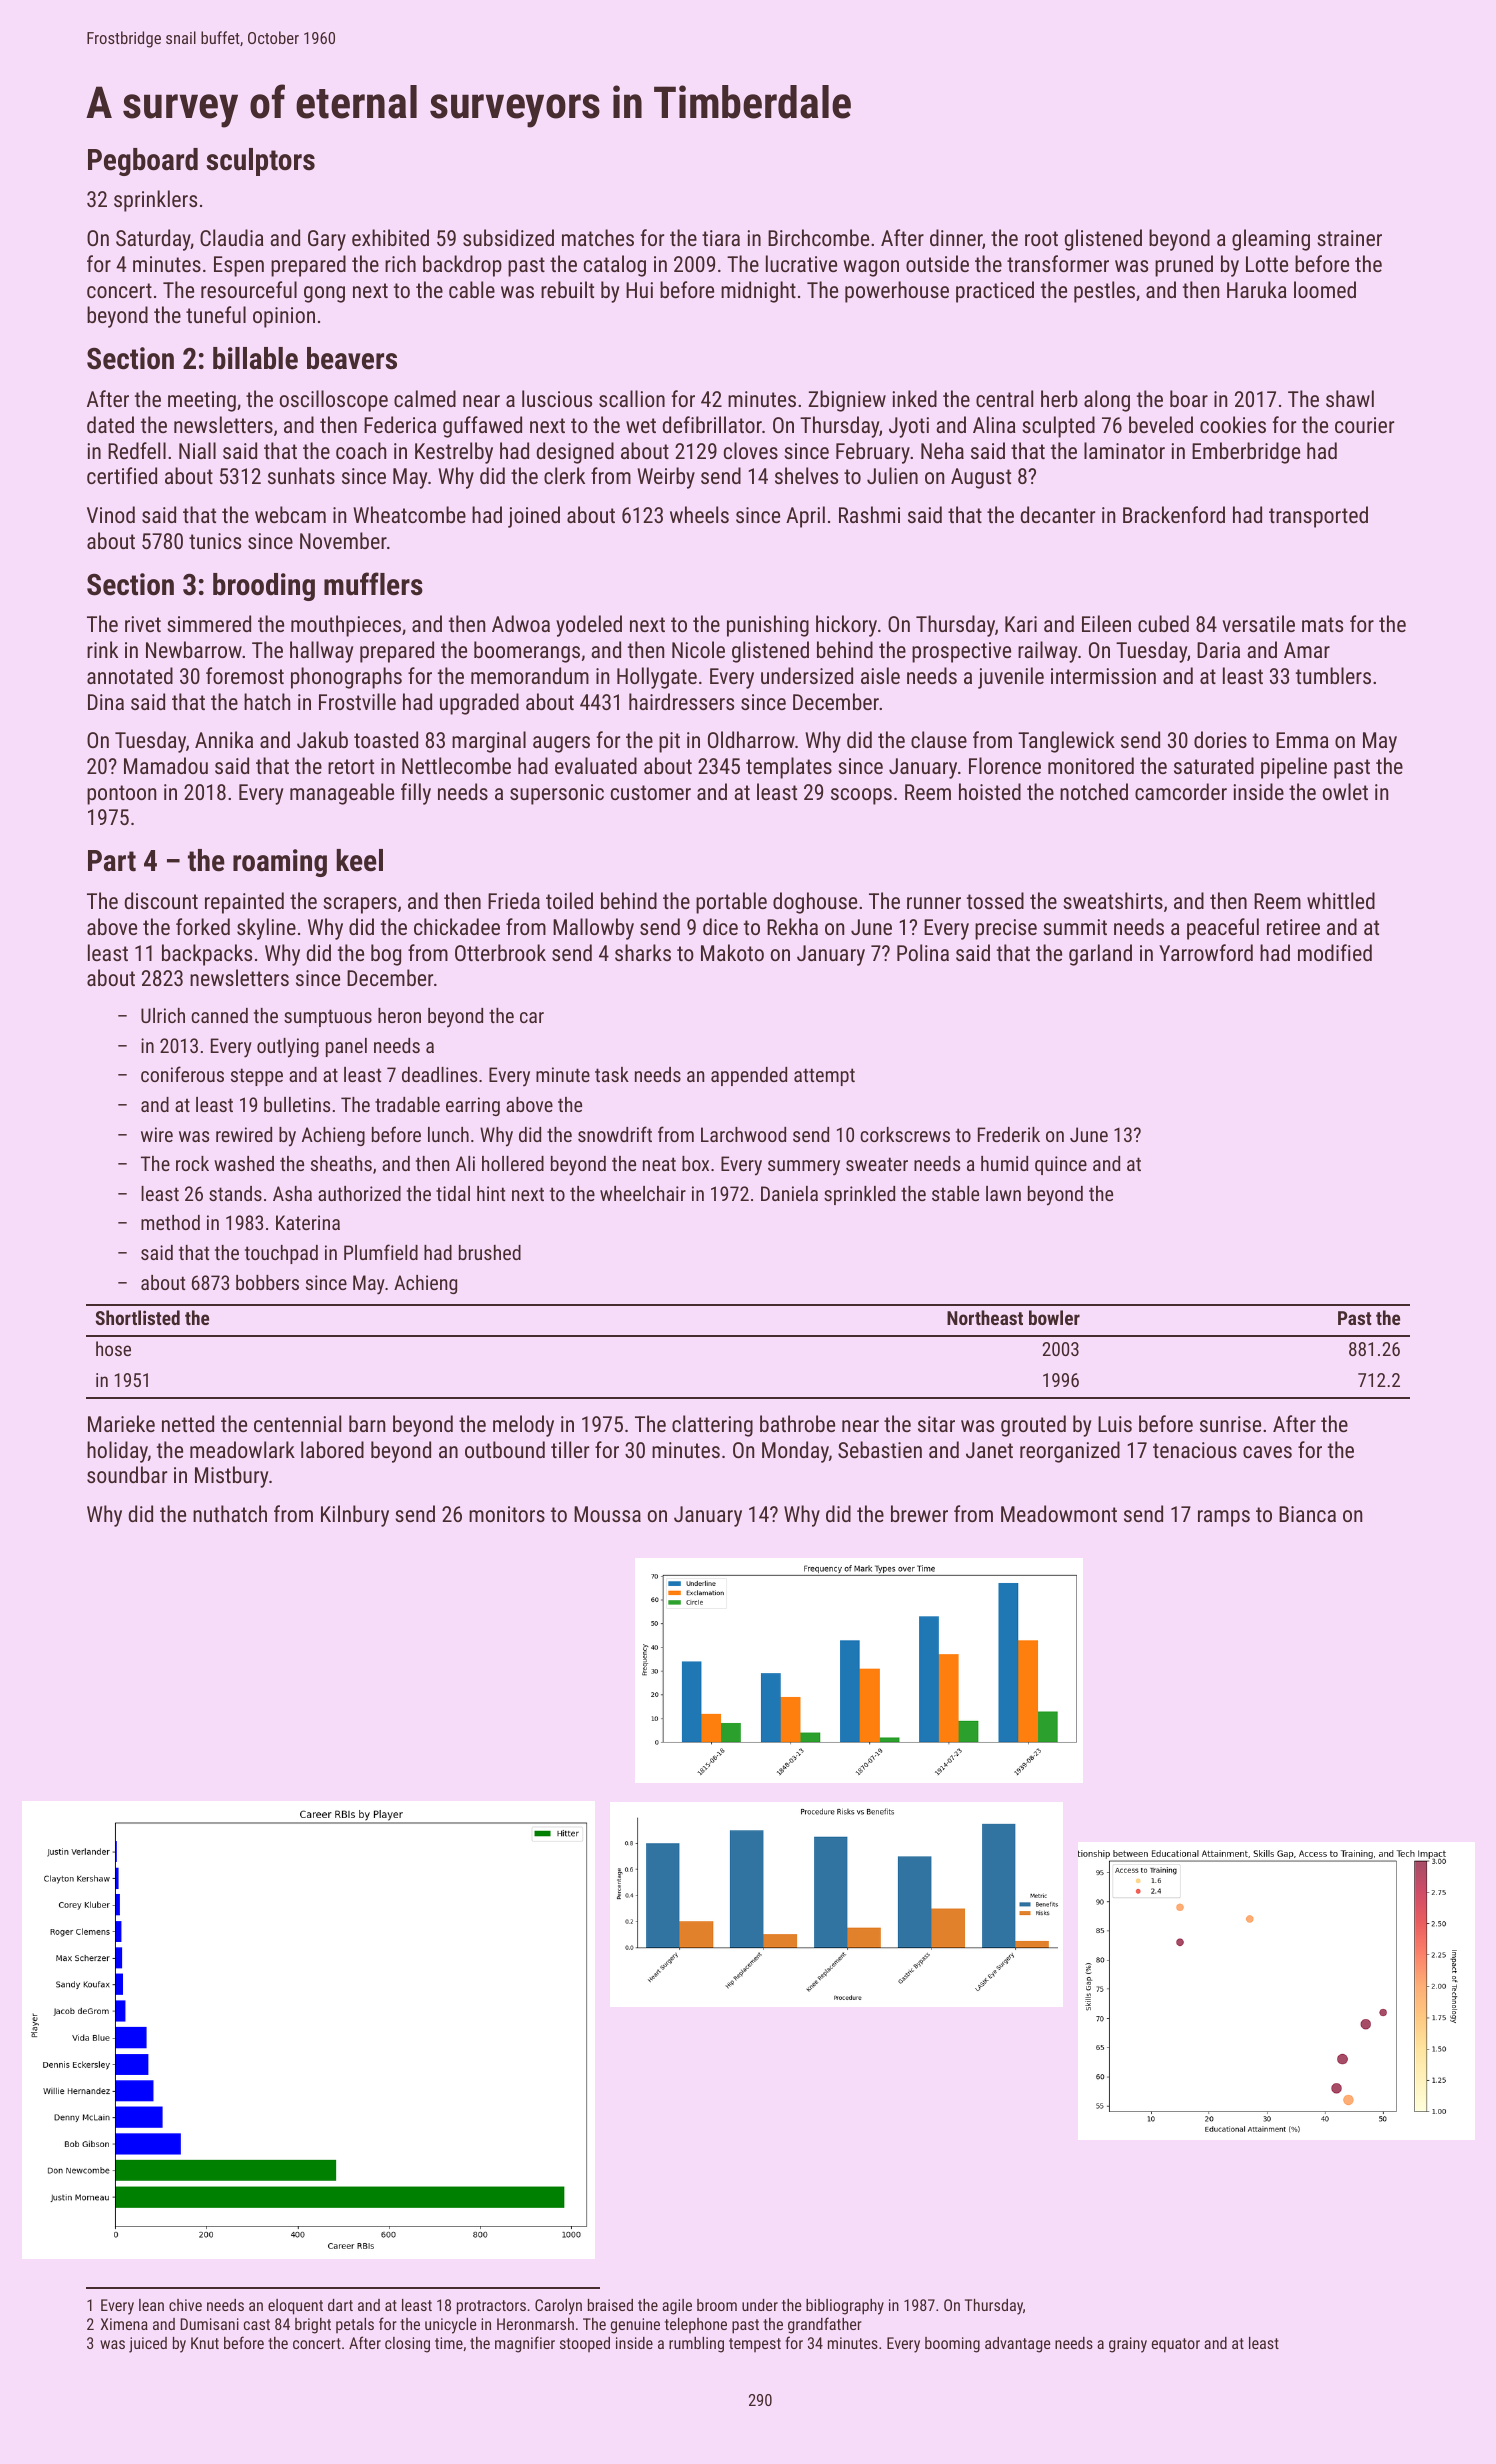 The width and height of the document is (1496, 2464). Describe the element at coordinates (1195, 1450) in the document. I see `tenacious` at that location.
